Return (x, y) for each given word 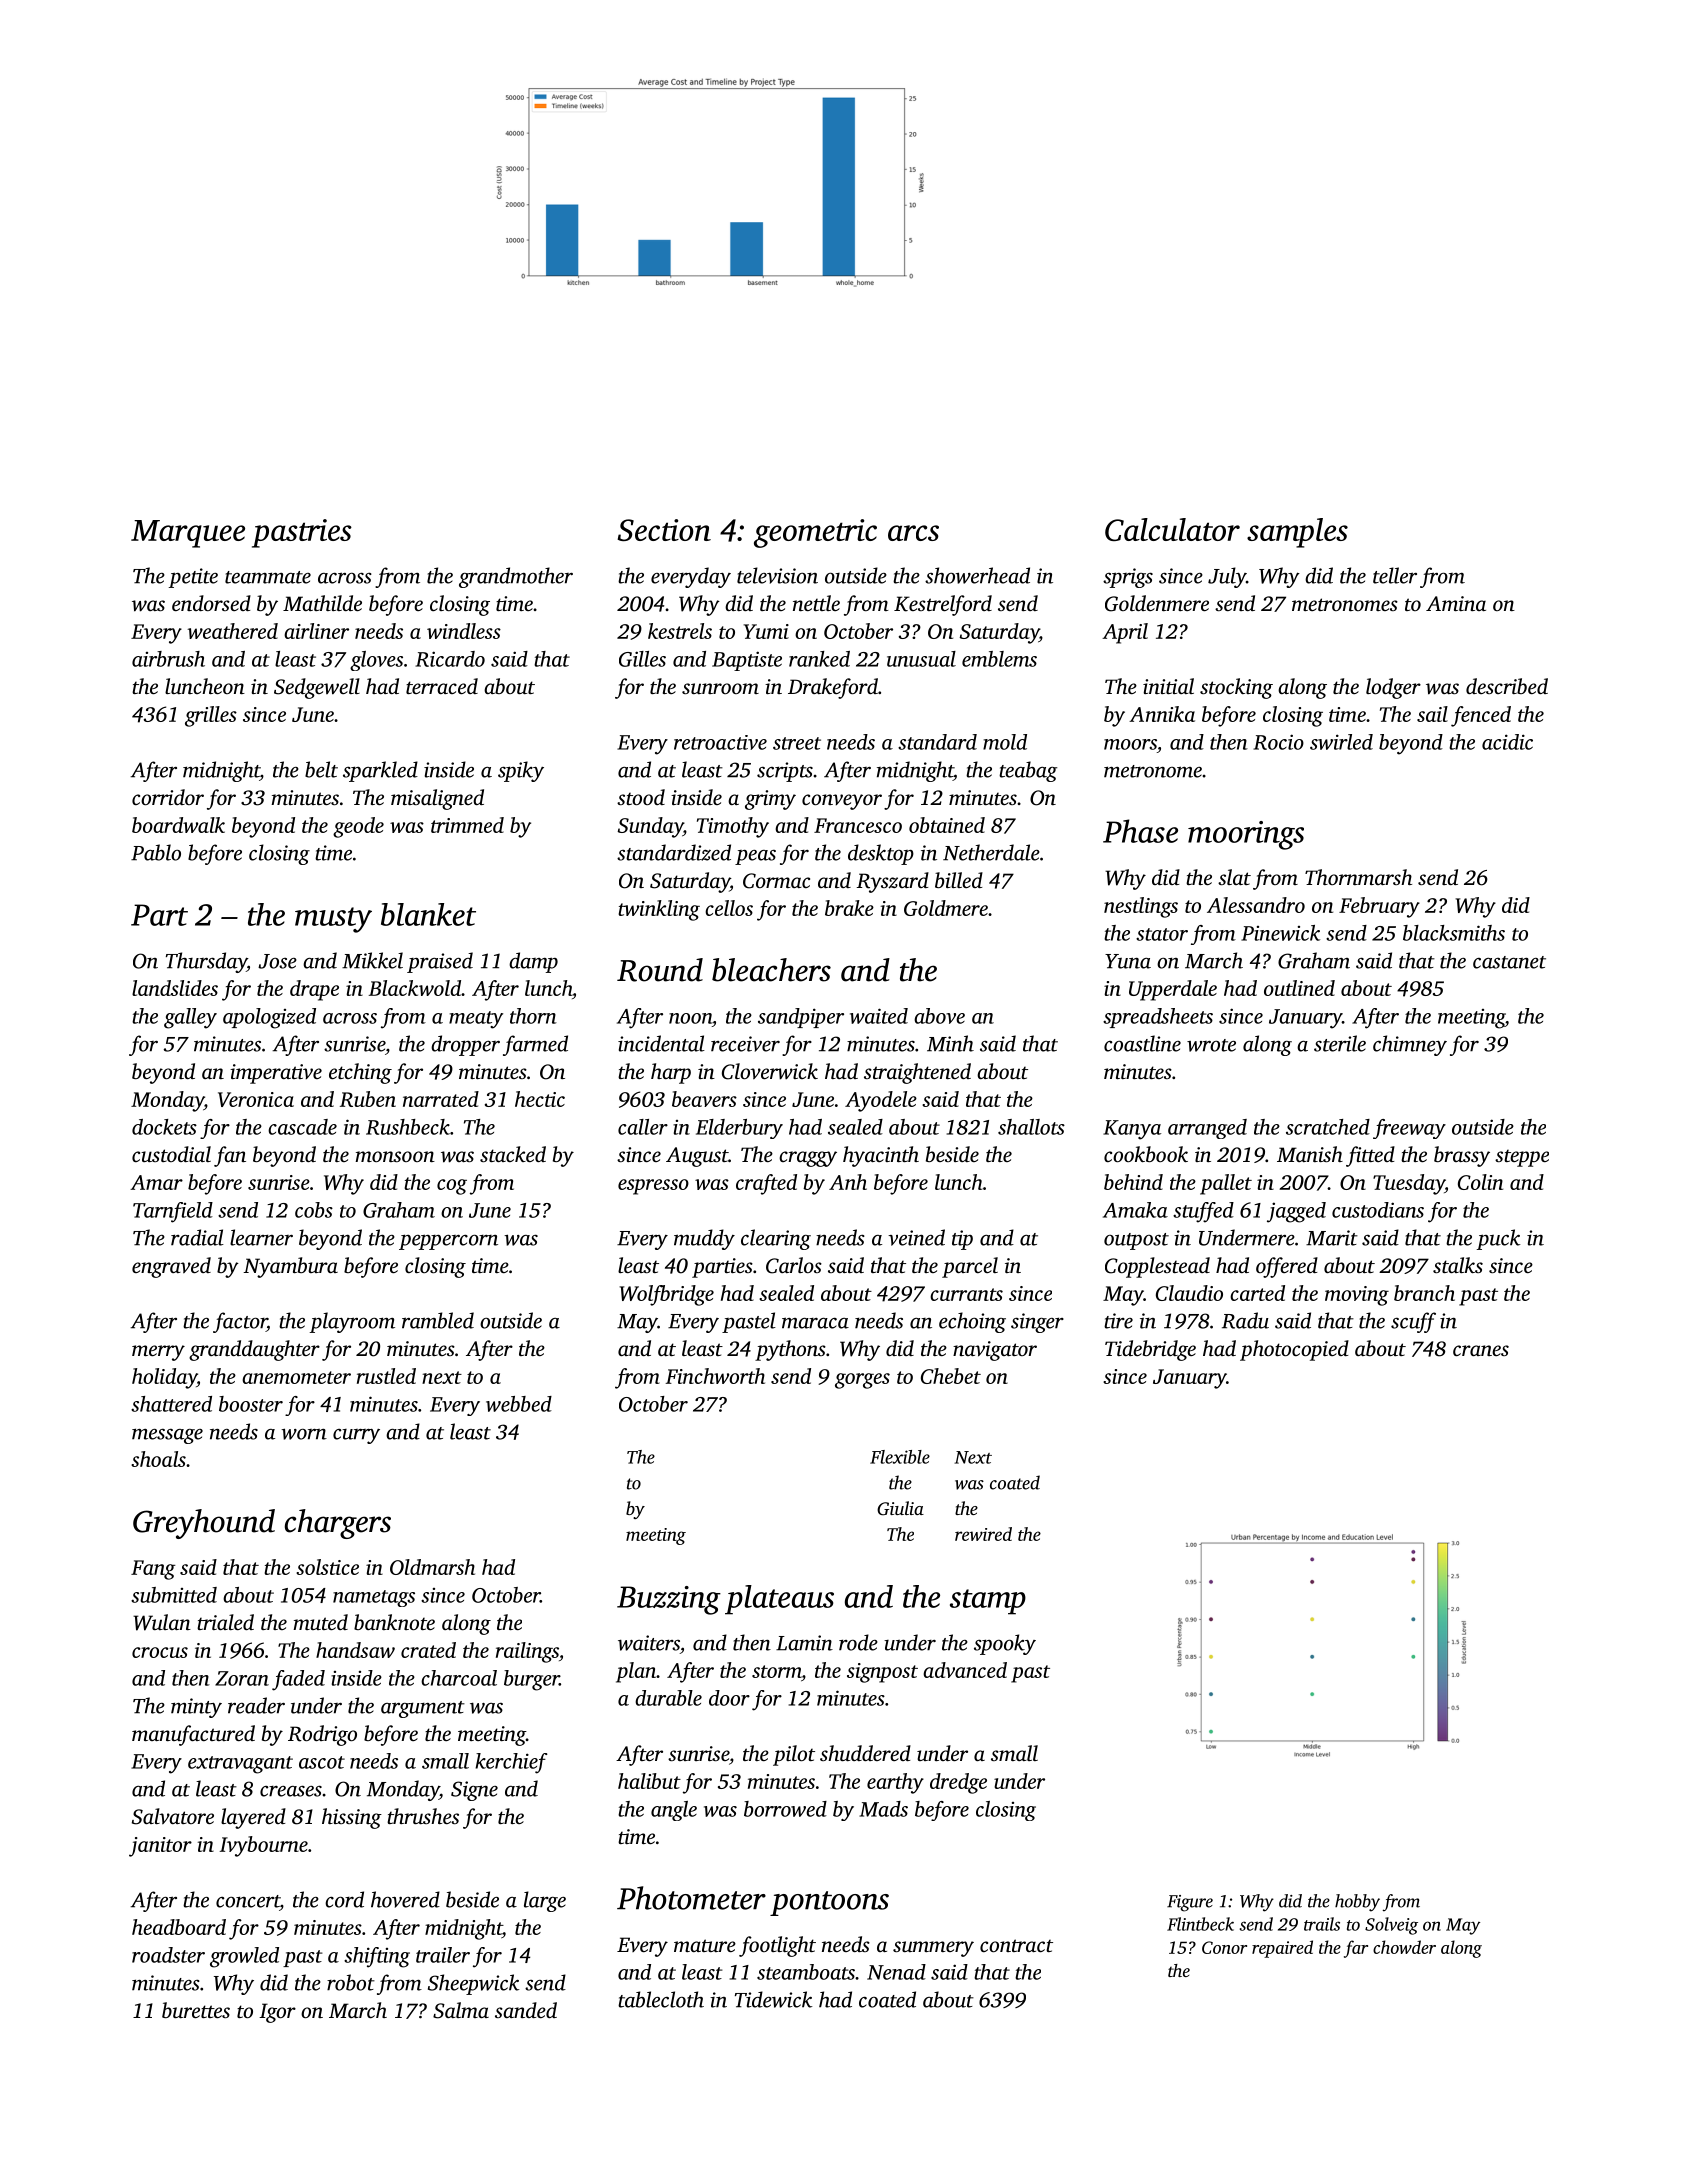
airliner (316, 631)
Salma (461, 2010)
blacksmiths (1454, 933)
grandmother (516, 577)
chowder (1404, 1947)
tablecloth (661, 1999)
